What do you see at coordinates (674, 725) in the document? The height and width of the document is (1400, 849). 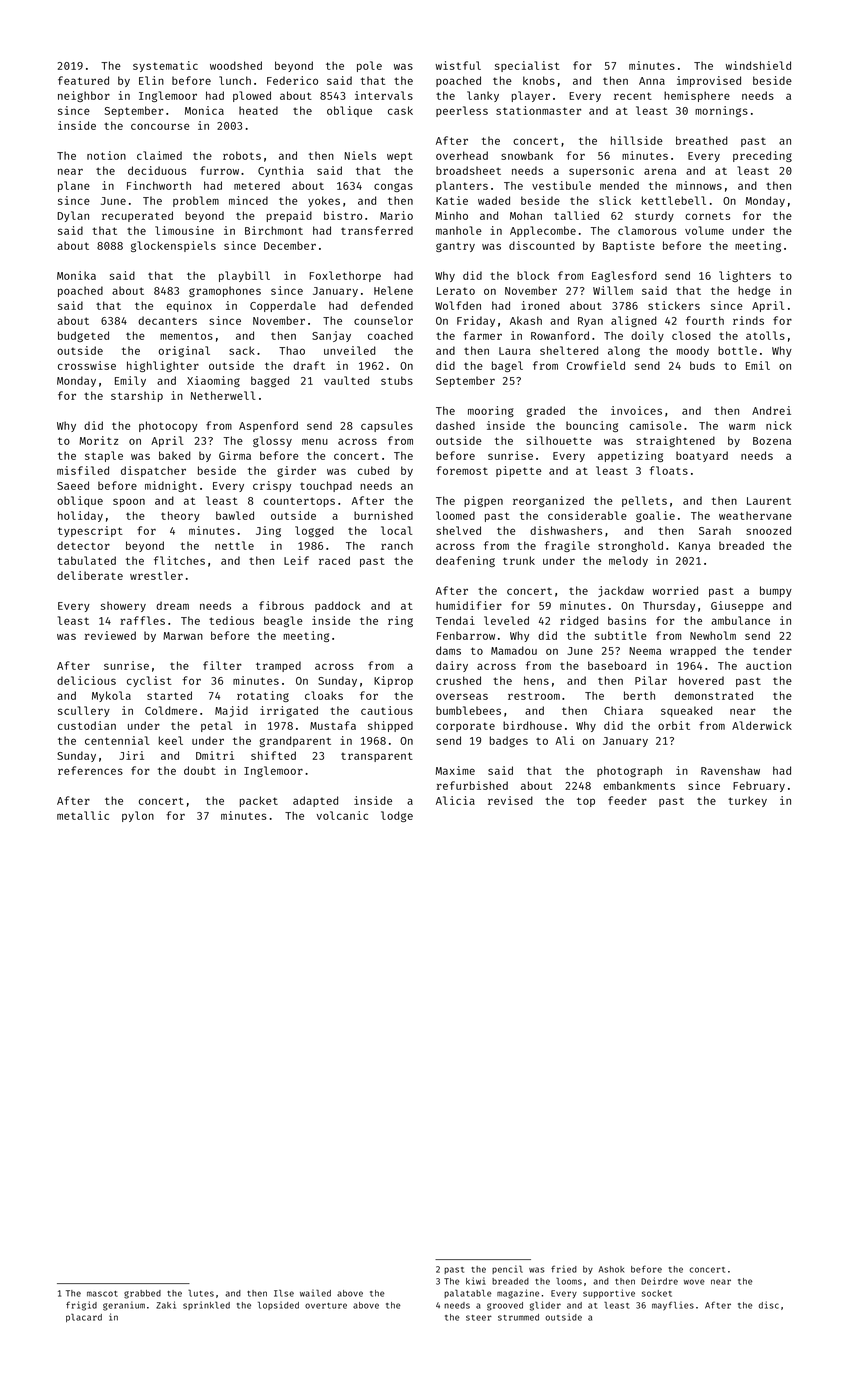 I see `orbit` at bounding box center [674, 725].
